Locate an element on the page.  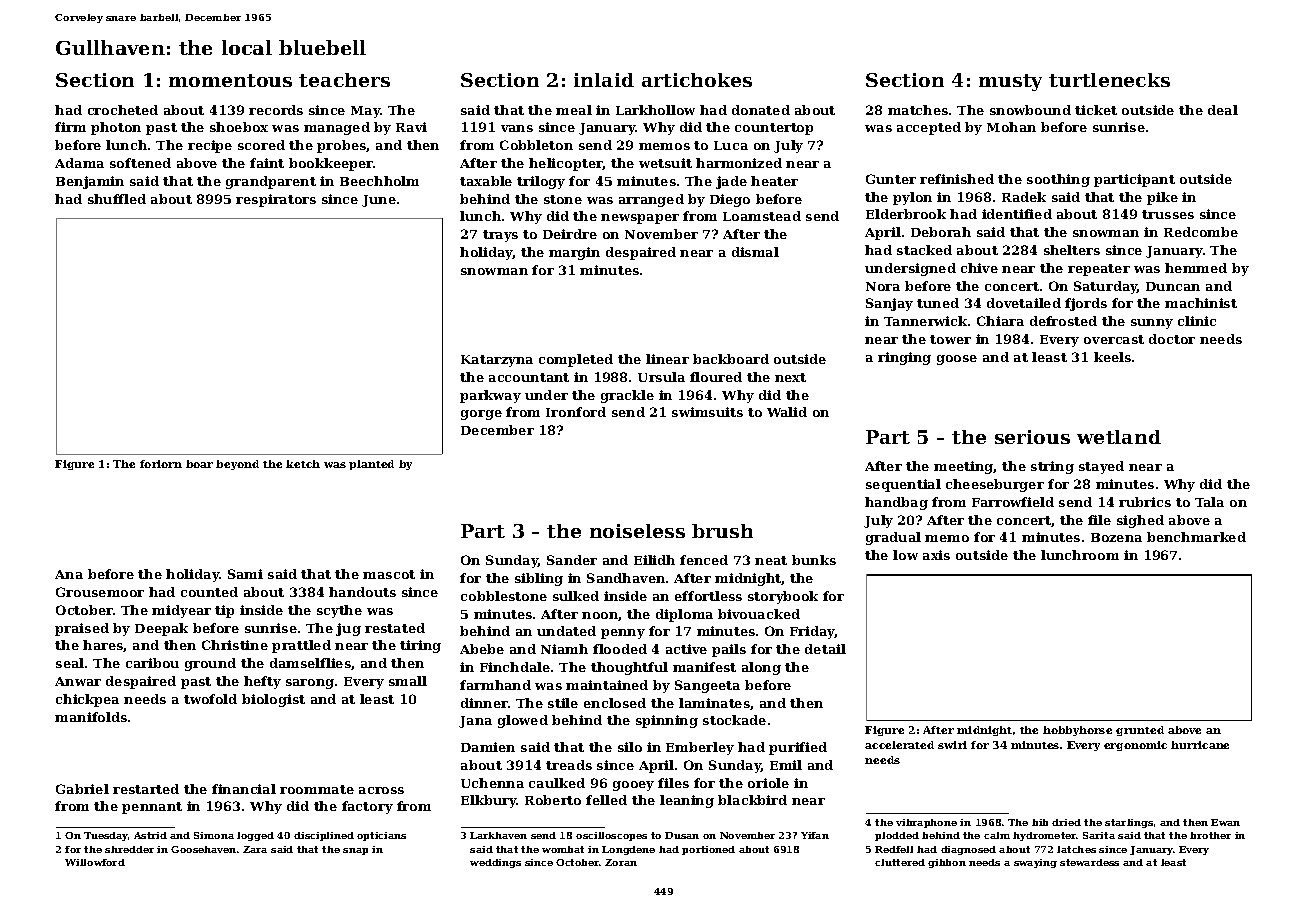
Zoran is located at coordinates (621, 862).
